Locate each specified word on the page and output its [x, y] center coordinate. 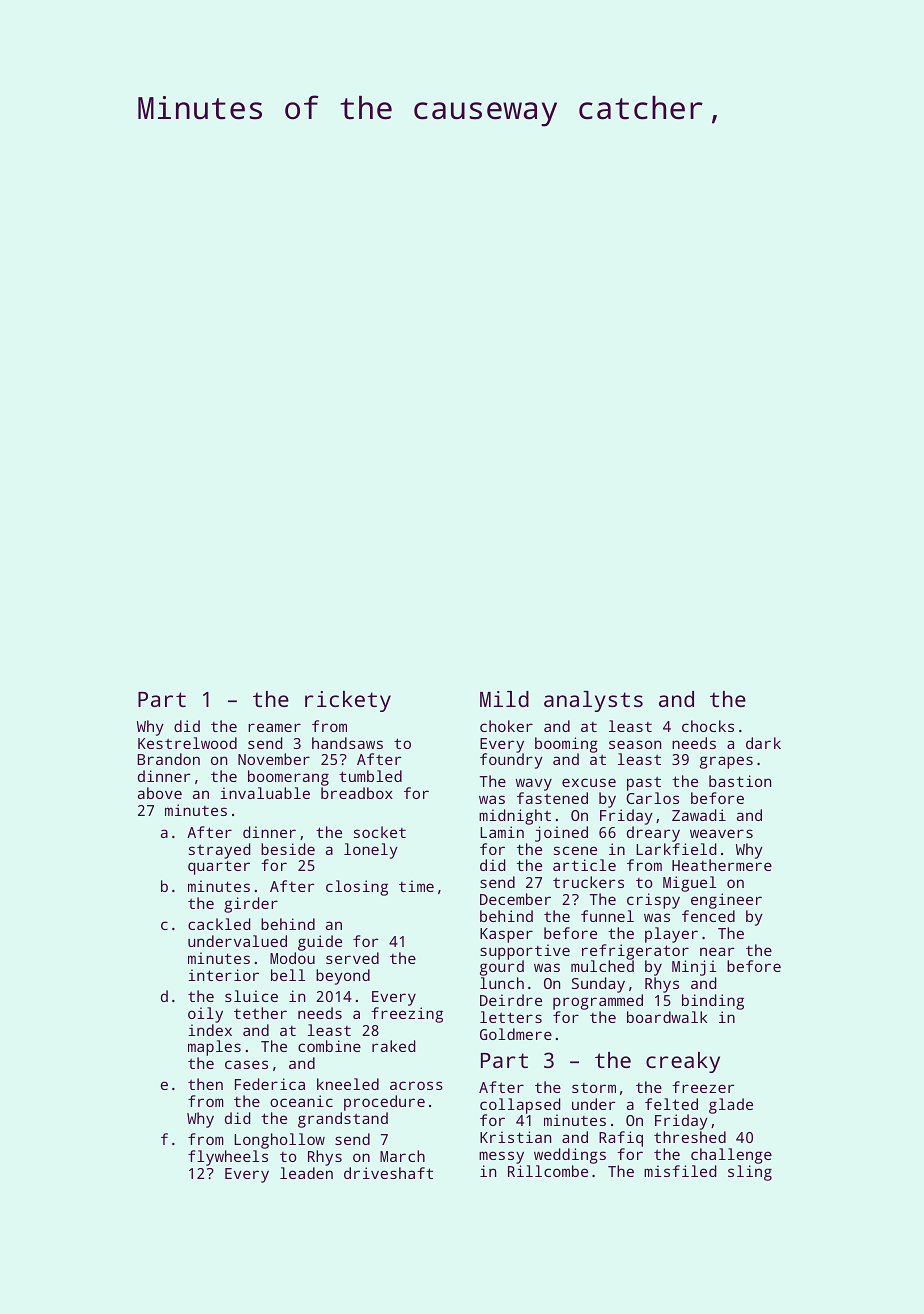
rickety [348, 701]
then [205, 1084]
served [352, 958]
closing [357, 888]
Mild [504, 699]
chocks [708, 726]
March [402, 1156]
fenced [708, 916]
